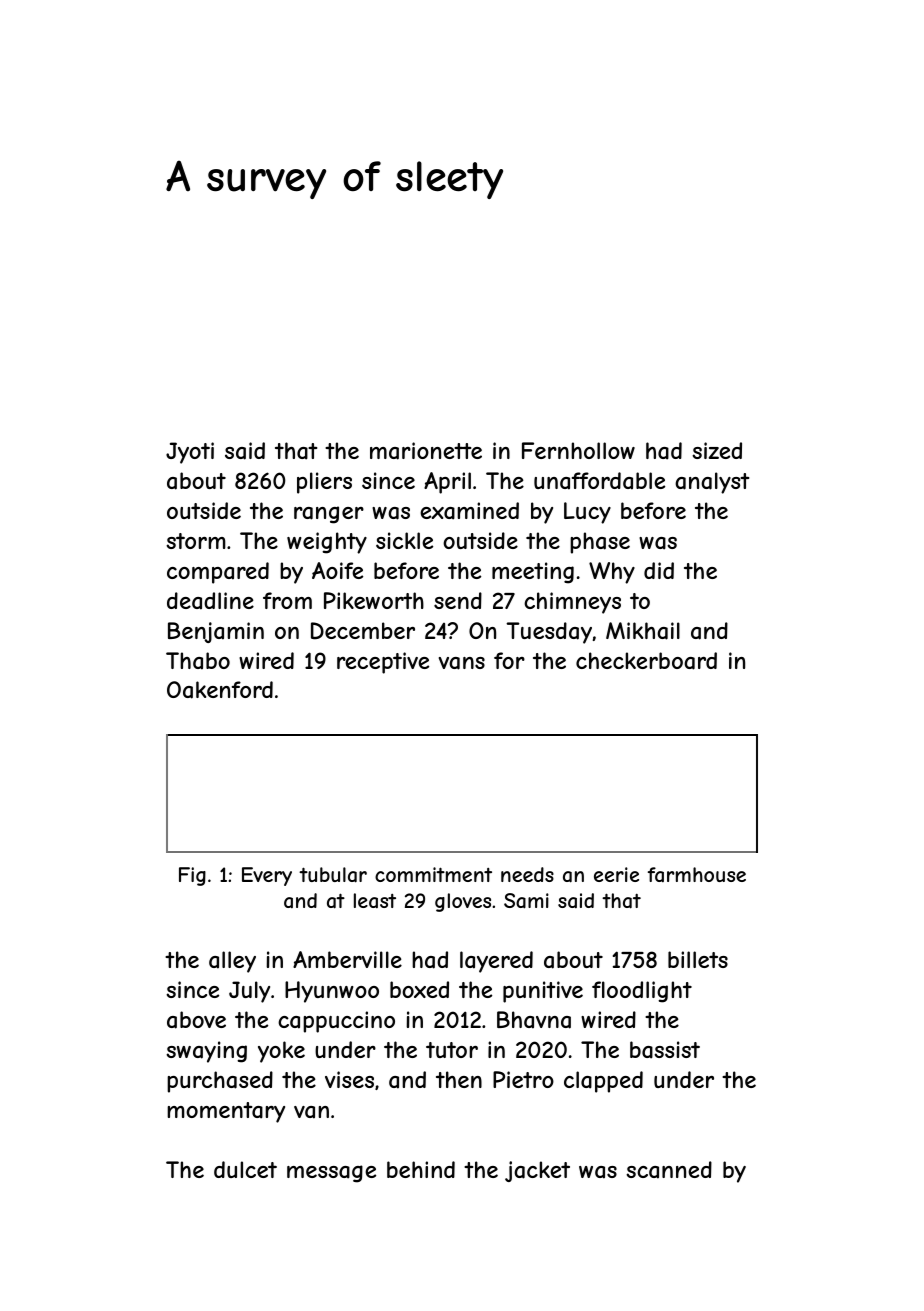  I want to click on sized, so click(717, 450).
